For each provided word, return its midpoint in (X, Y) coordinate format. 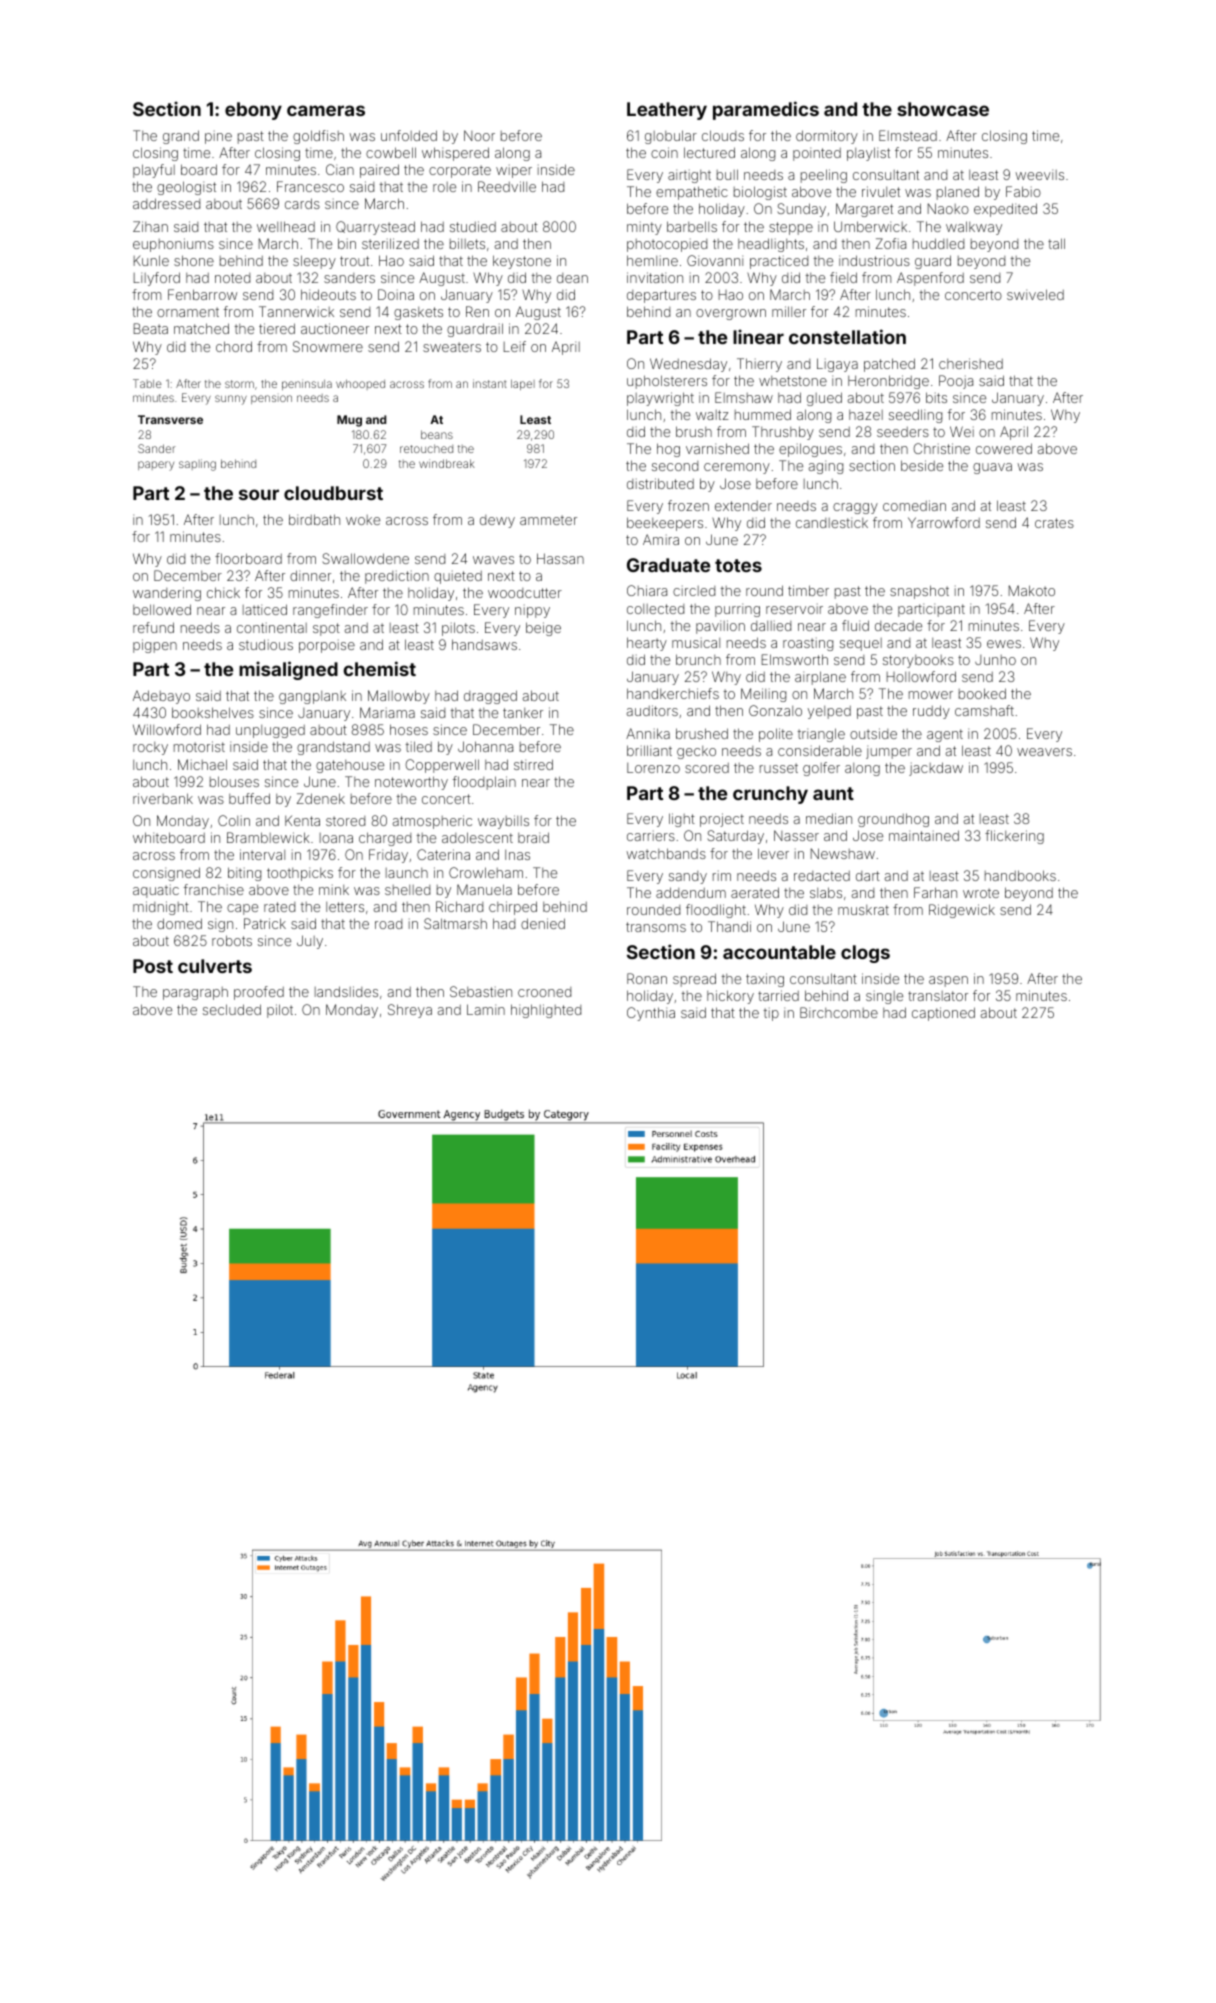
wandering (167, 594)
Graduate (668, 565)
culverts (215, 966)
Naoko (948, 208)
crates (1054, 523)
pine (218, 137)
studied (473, 226)
